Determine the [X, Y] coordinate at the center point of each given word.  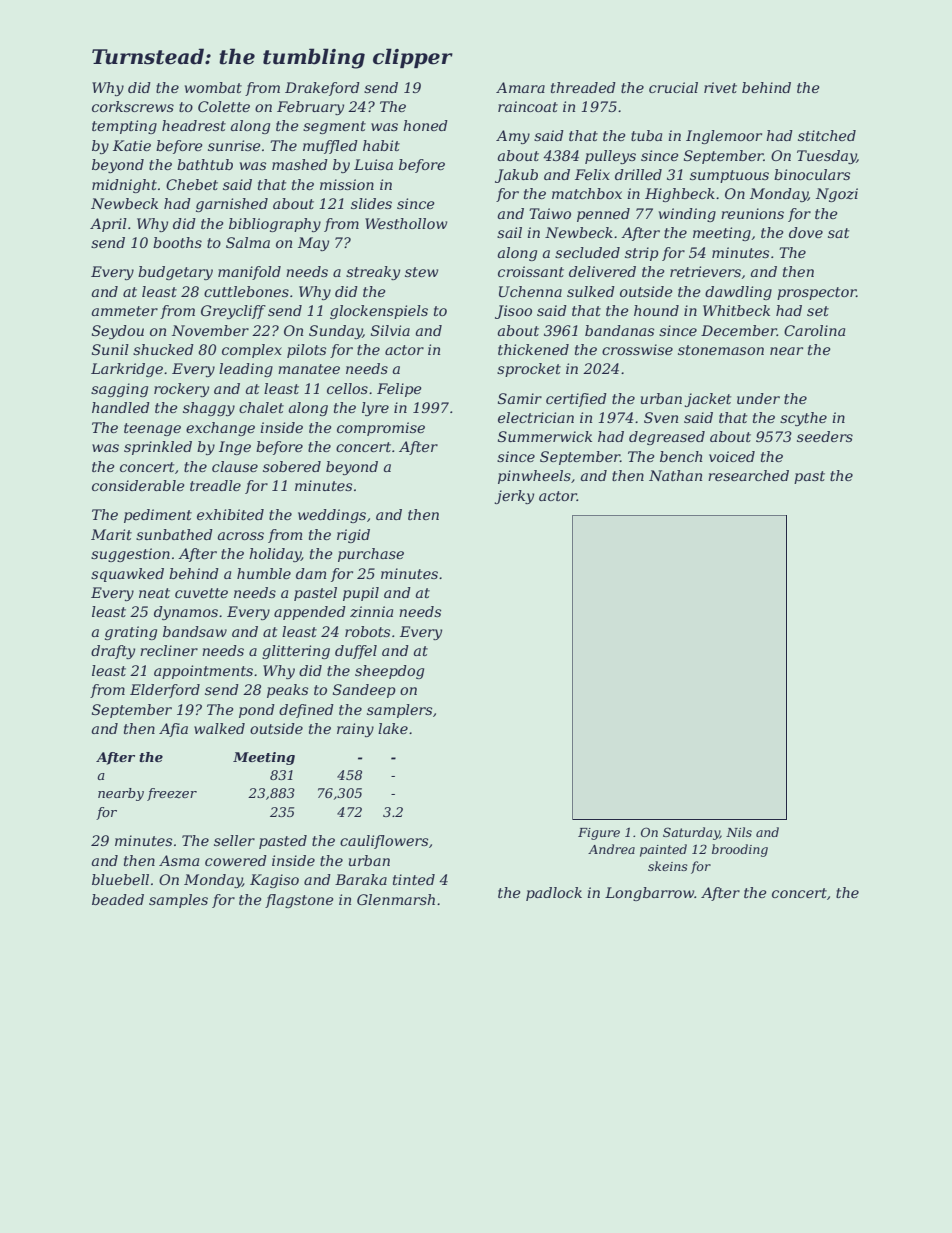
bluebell [120, 879]
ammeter [125, 311]
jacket [707, 400]
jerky [514, 497]
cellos [347, 388]
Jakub [516, 176]
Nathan [675, 475]
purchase [371, 555]
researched [748, 475]
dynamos [186, 613]
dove [806, 232]
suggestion [130, 555]
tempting [124, 127]
